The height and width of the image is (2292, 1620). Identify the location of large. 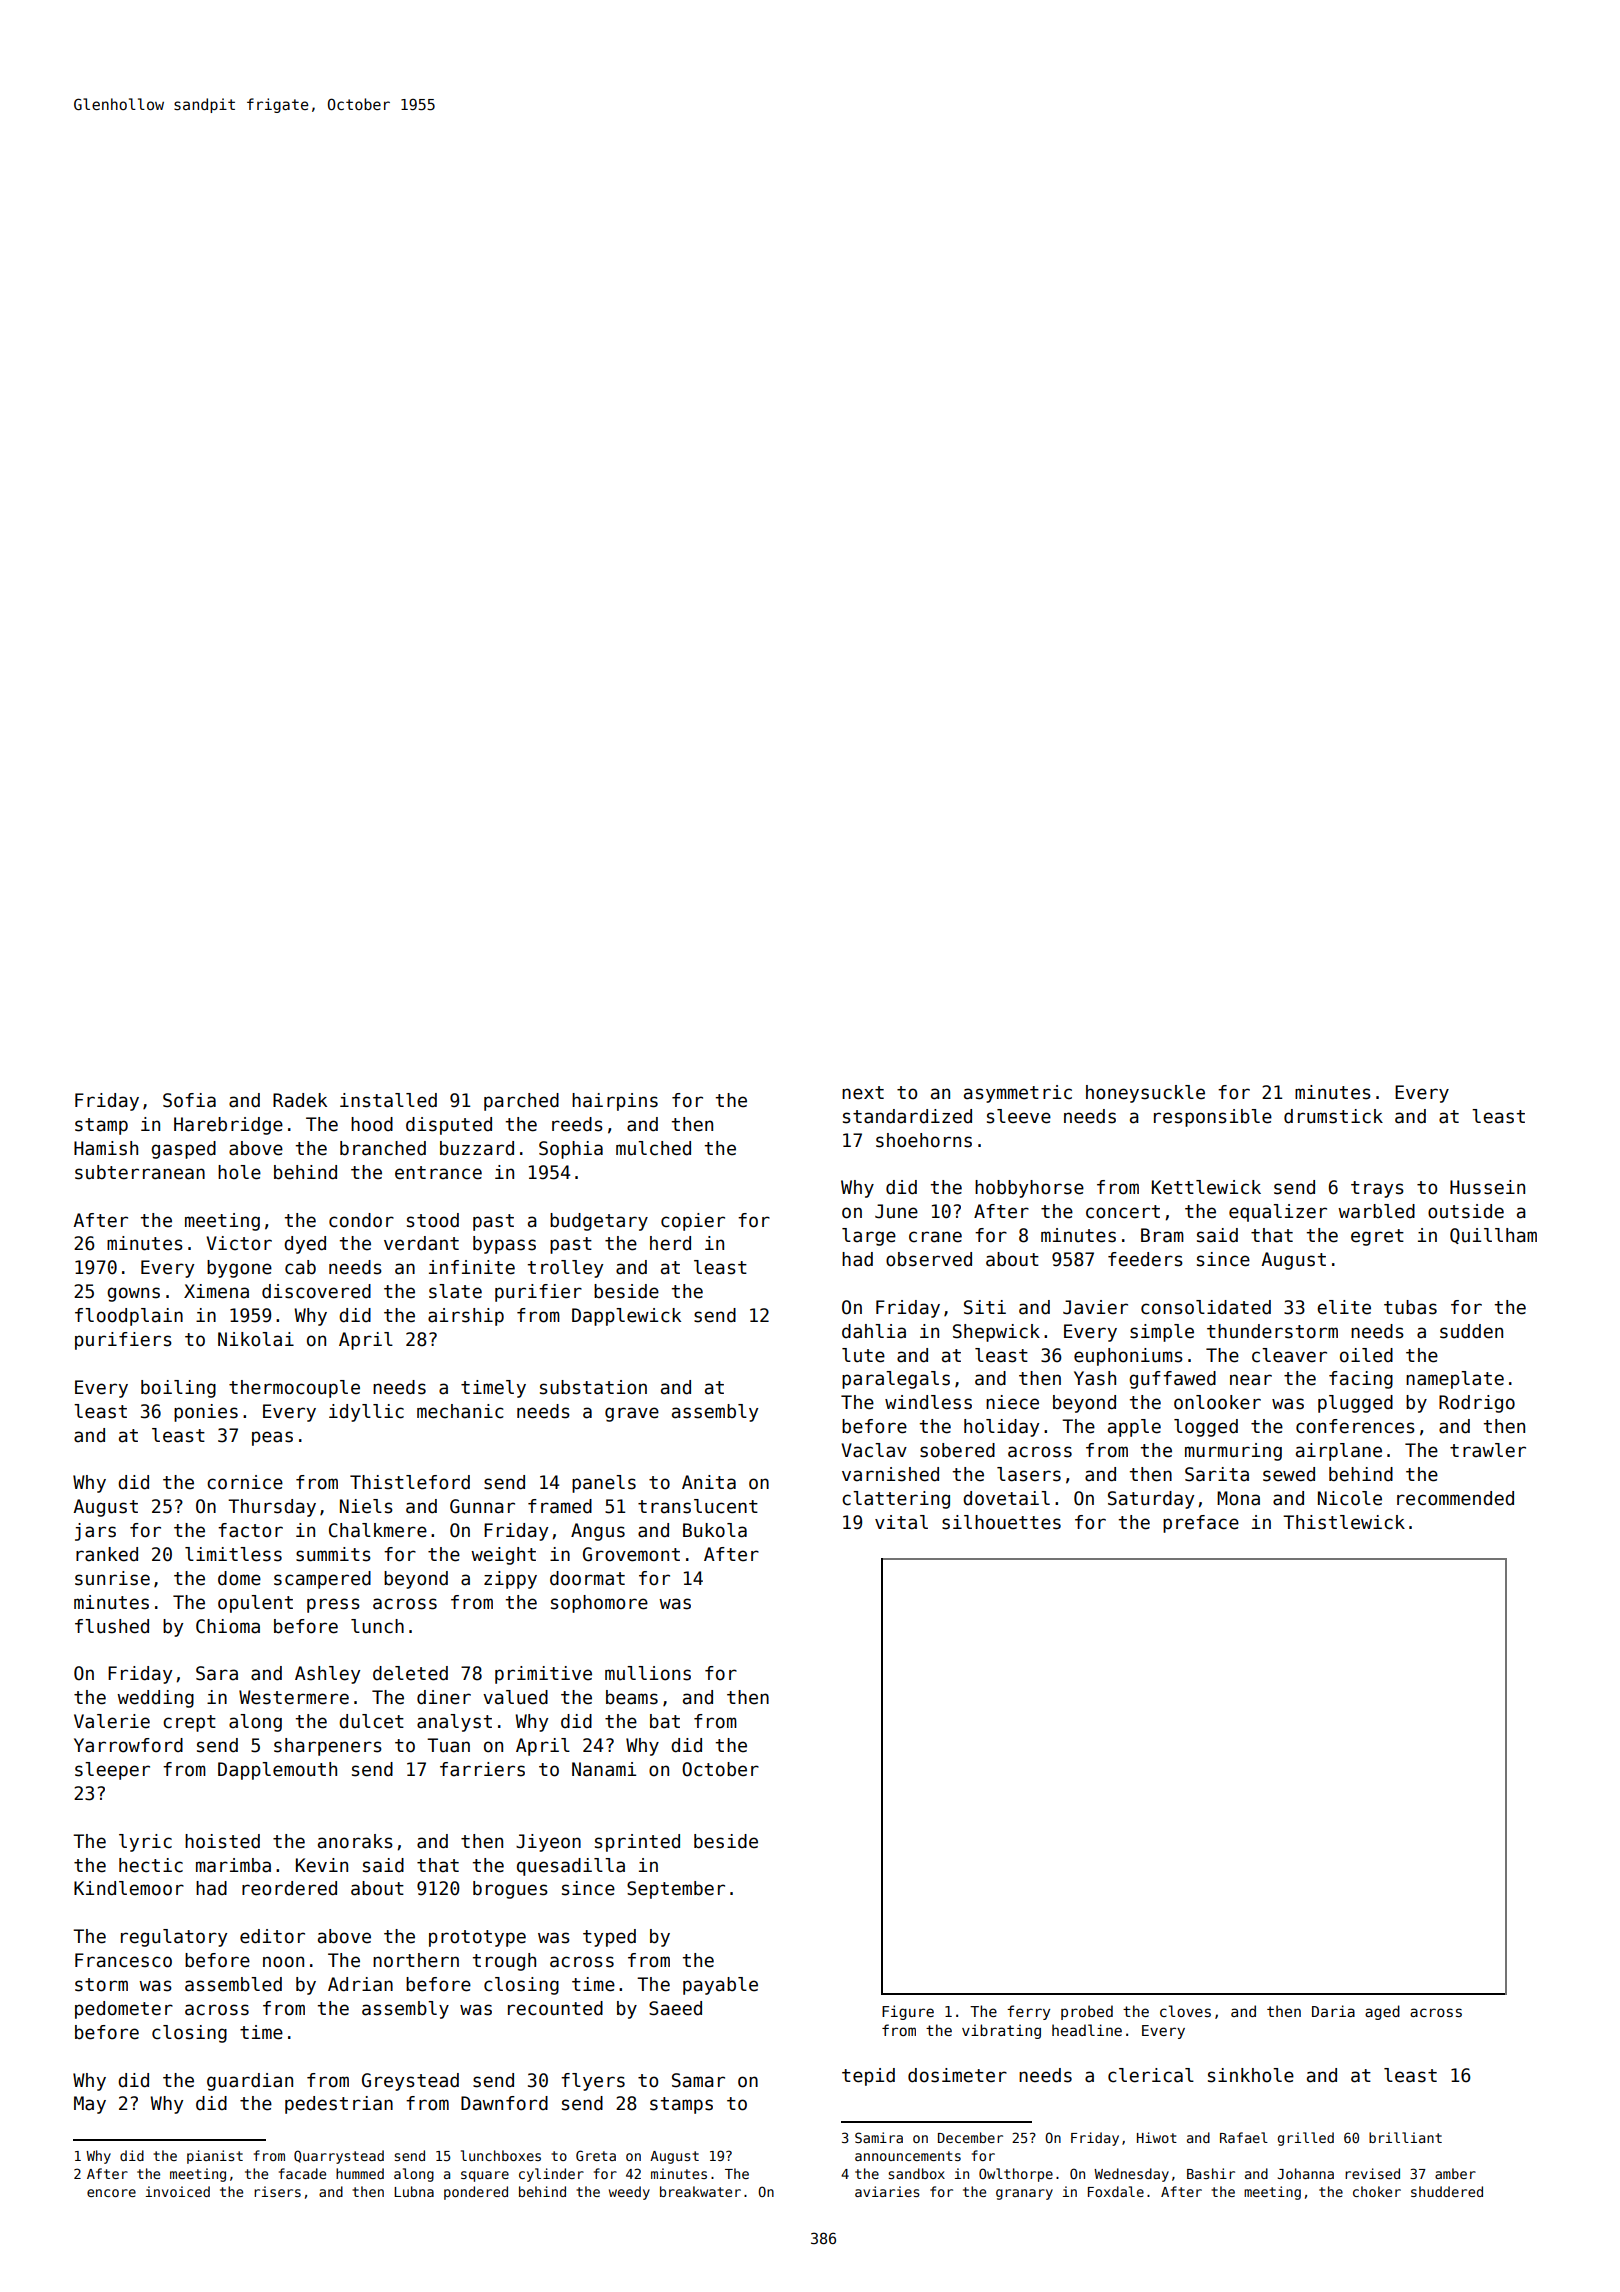
(869, 1237).
